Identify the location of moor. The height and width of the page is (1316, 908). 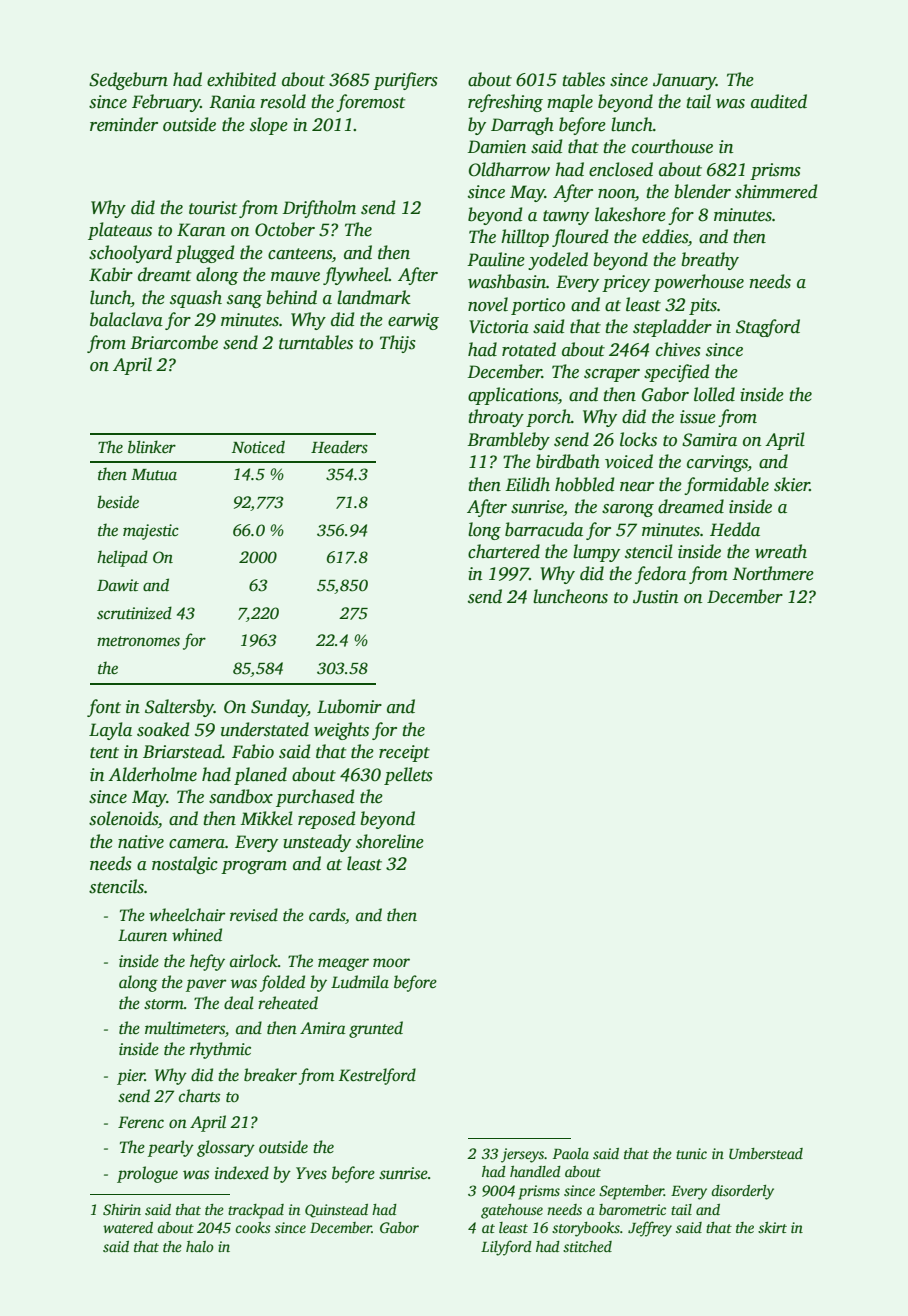
(391, 963).
